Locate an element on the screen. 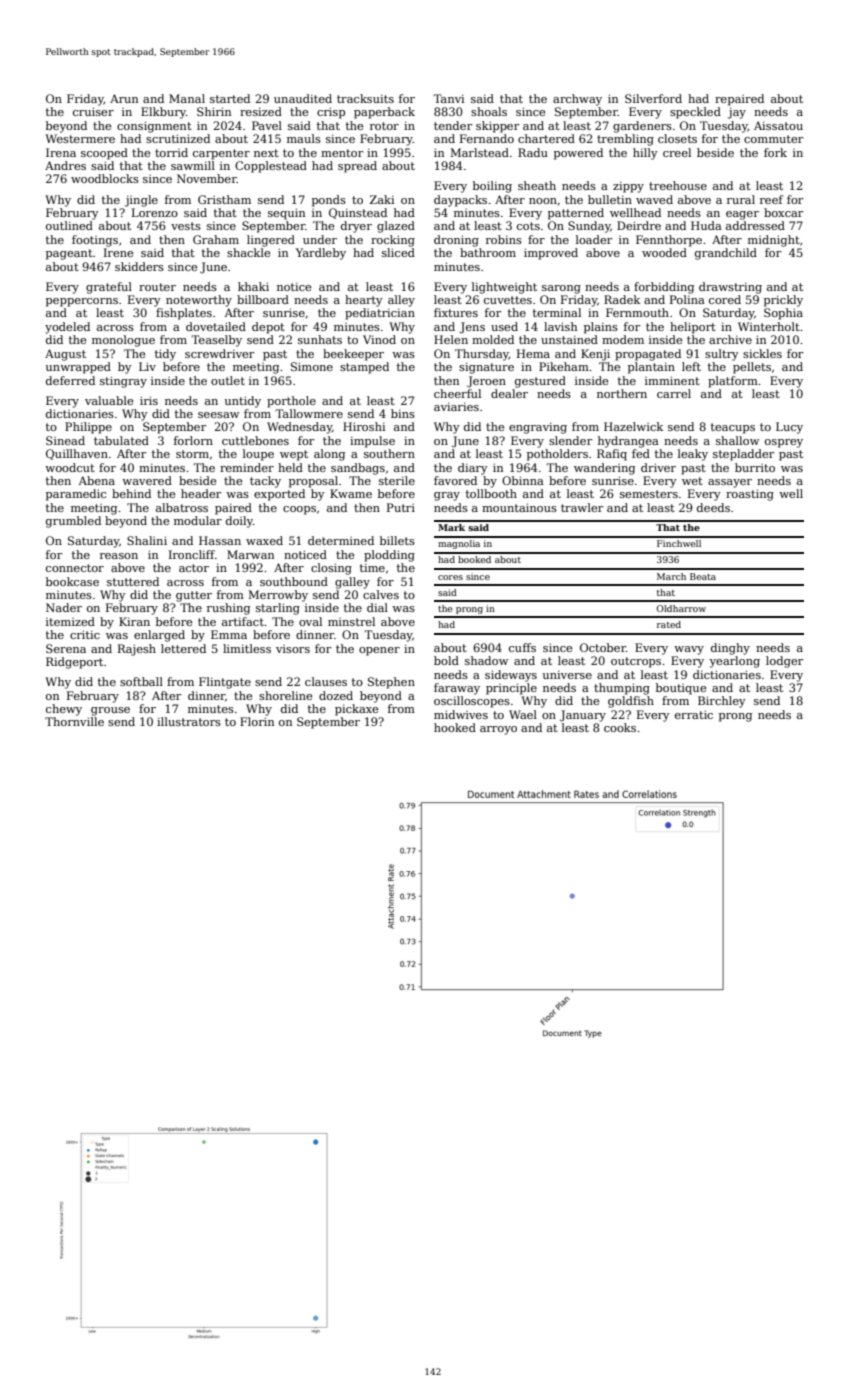 Image resolution: width=849 pixels, height=1400 pixels. router is located at coordinates (157, 287).
